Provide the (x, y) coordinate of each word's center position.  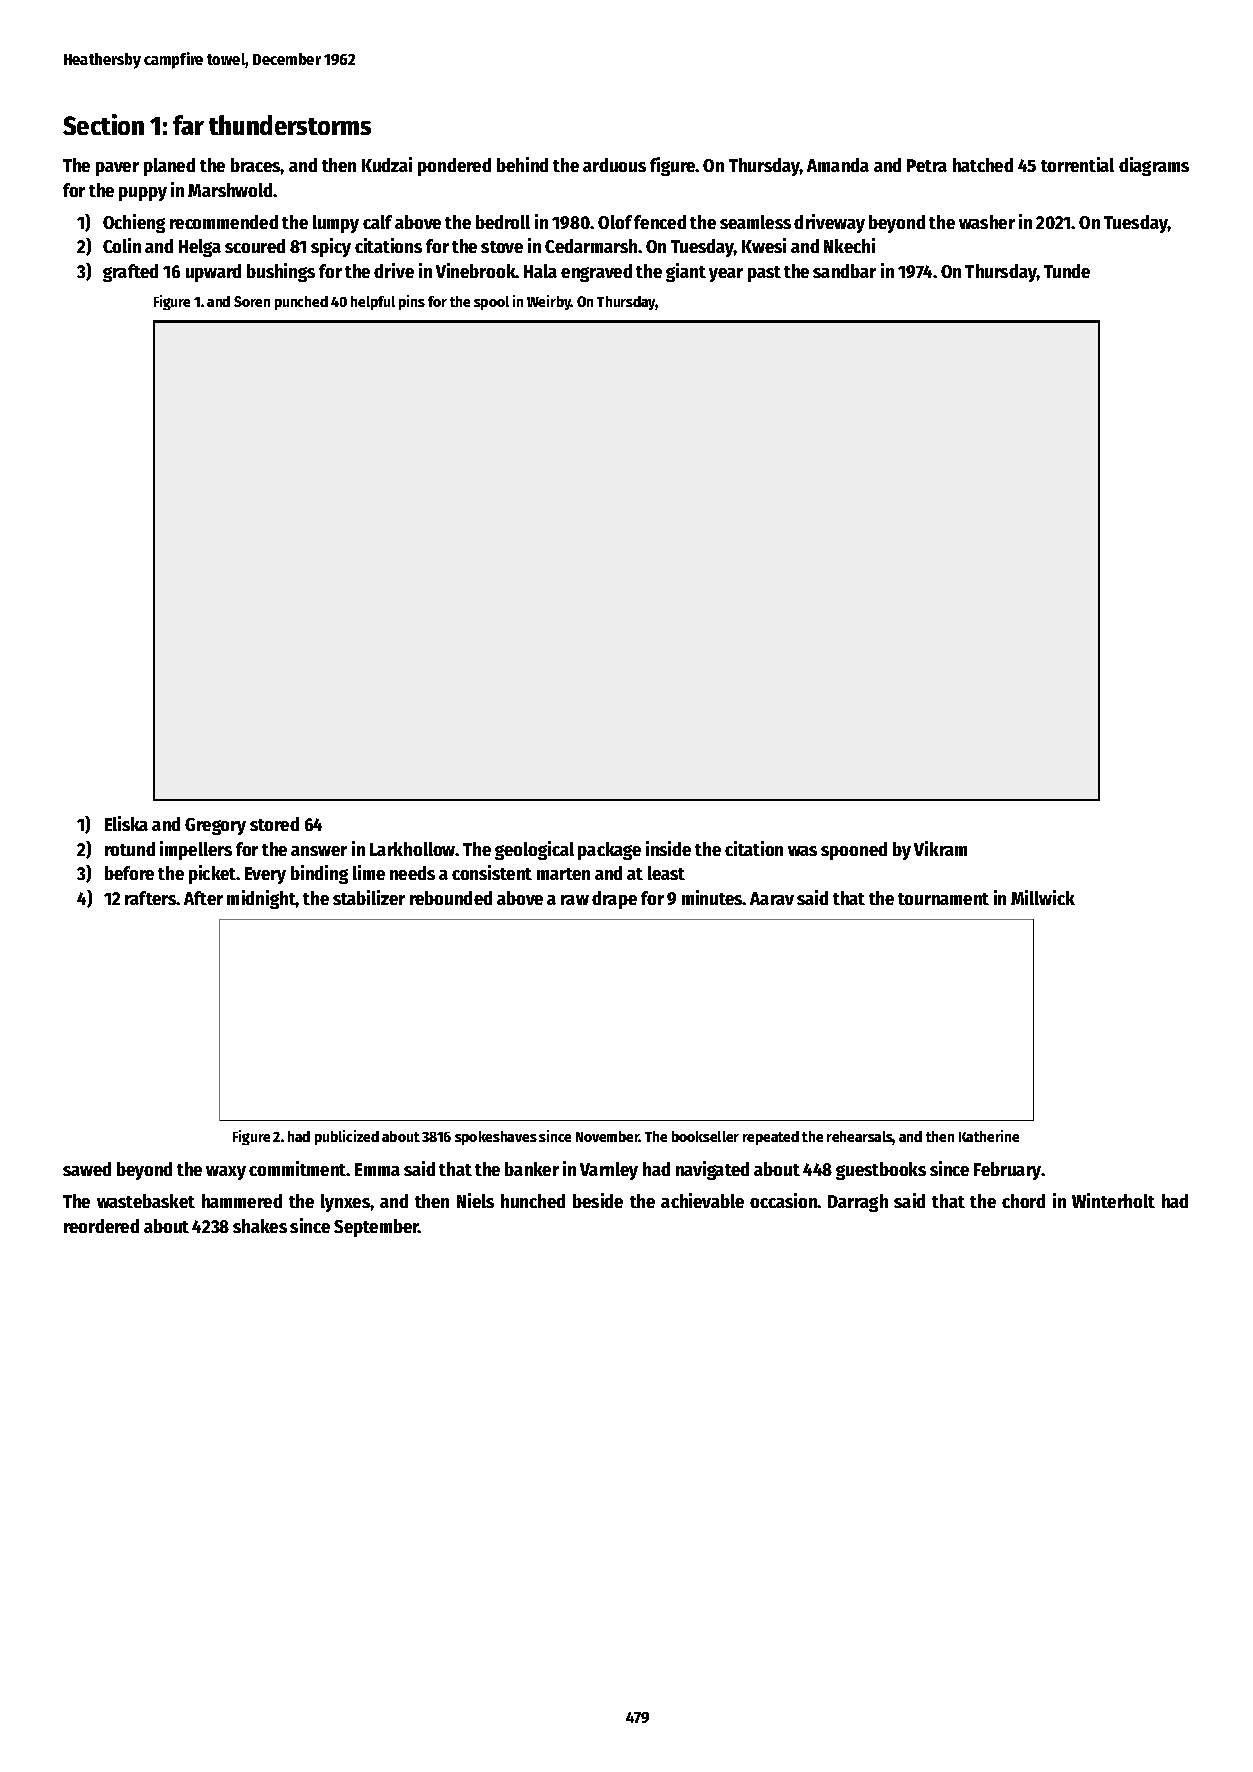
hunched (533, 1201)
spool (491, 303)
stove (502, 247)
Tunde (1067, 271)
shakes (260, 1226)
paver (117, 169)
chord (1023, 1201)
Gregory (215, 826)
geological (534, 850)
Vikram (940, 848)
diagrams (1154, 166)
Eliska (126, 823)
